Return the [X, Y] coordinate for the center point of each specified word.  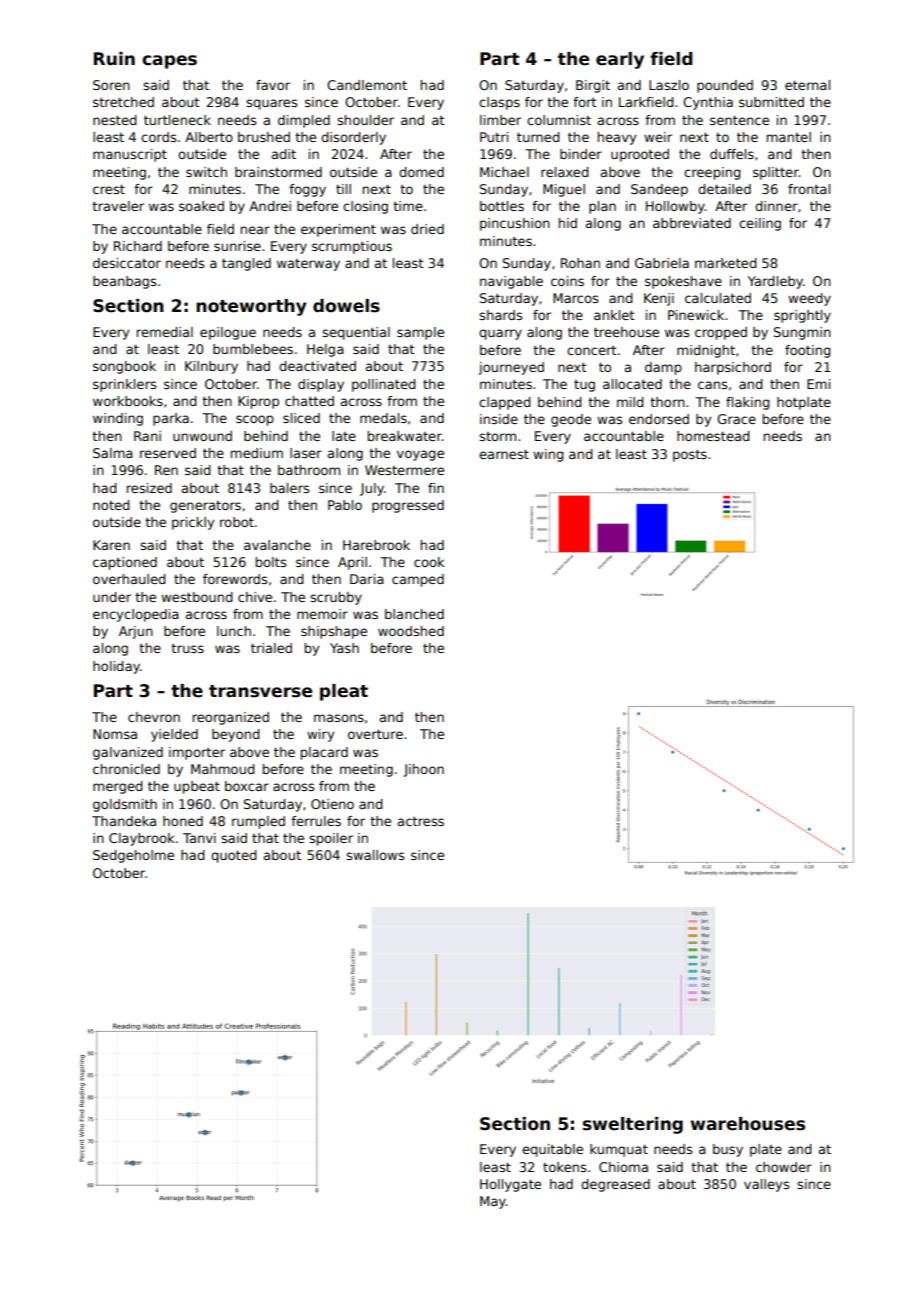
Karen [111, 545]
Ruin [114, 59]
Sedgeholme [133, 856]
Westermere [404, 470]
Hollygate [510, 1185]
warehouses [748, 1124]
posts [690, 456]
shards [500, 315]
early [620, 60]
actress [421, 821]
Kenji [659, 299]
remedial [165, 332]
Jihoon [423, 770]
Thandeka [124, 821]
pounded [725, 86]
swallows [375, 855]
